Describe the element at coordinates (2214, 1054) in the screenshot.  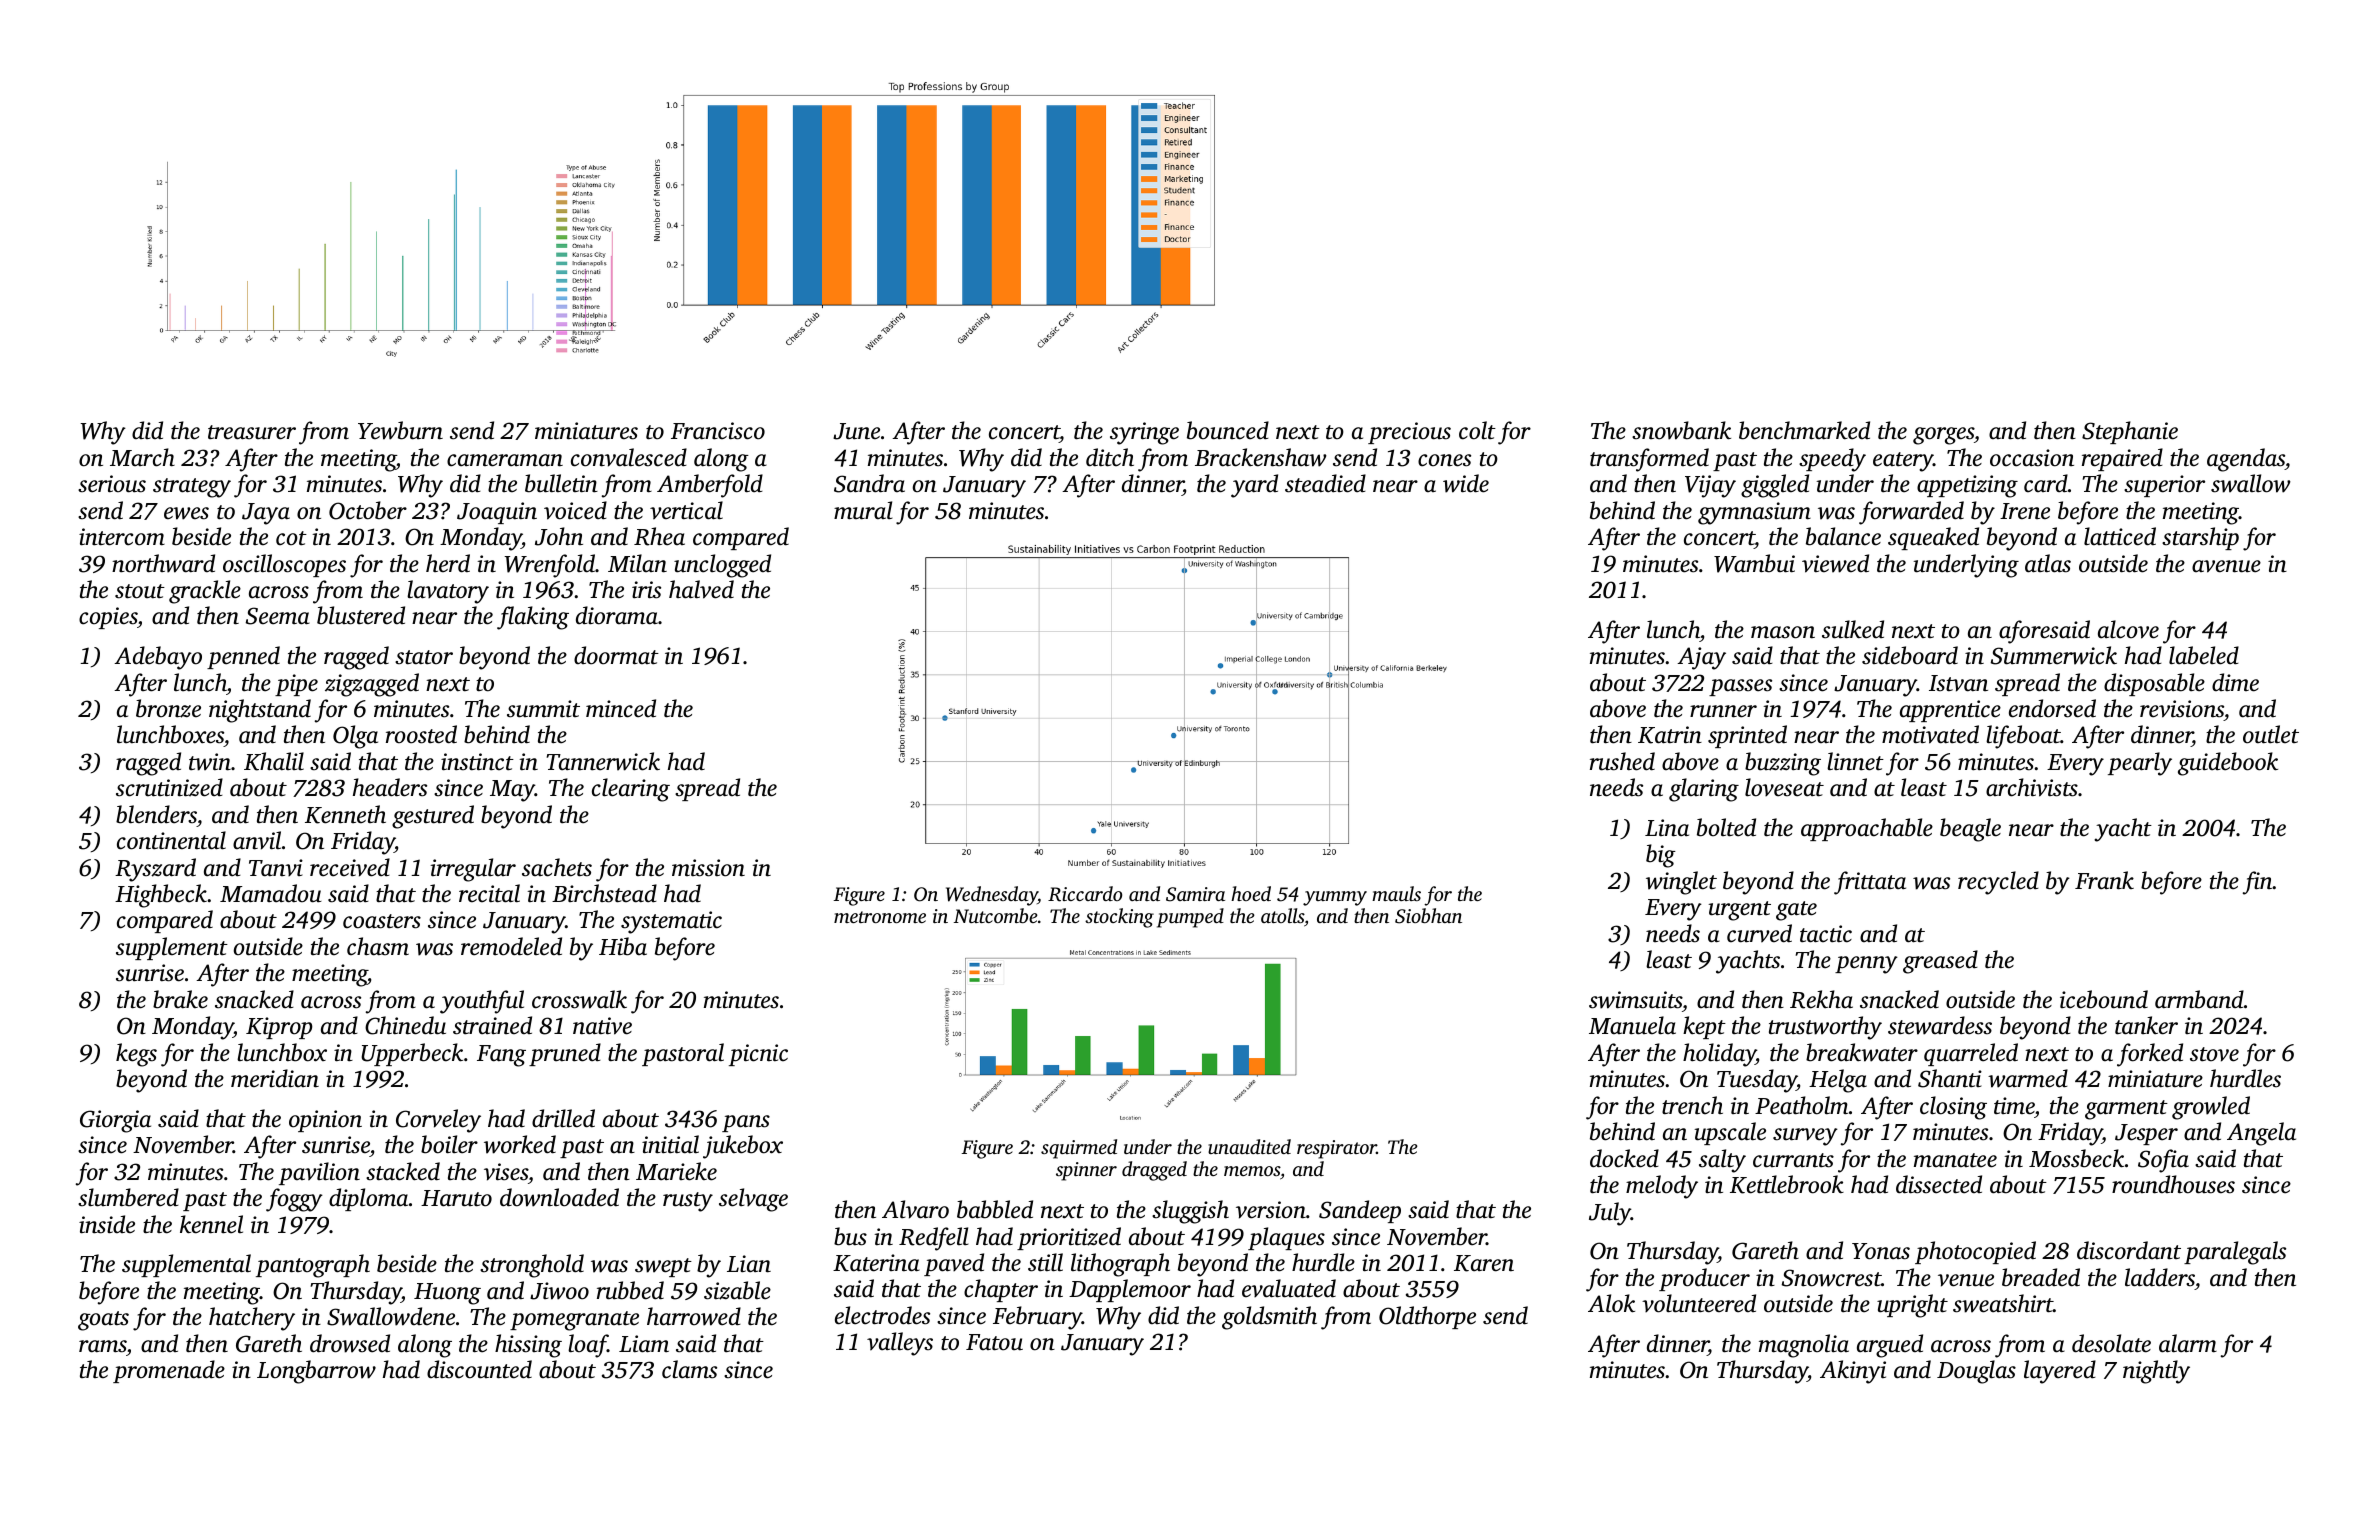
I see `stove` at that location.
